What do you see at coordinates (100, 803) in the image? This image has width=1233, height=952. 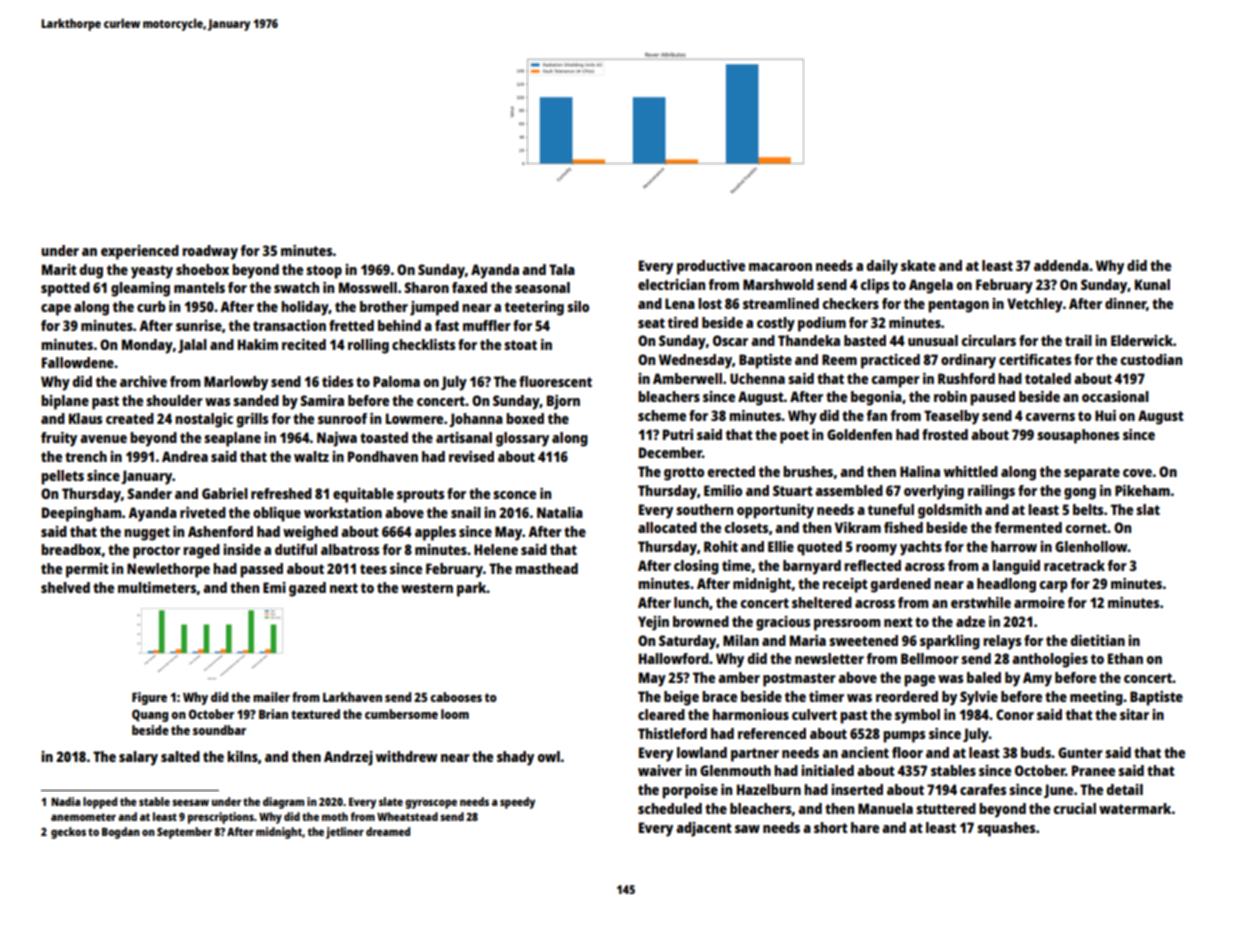 I see `lopped` at bounding box center [100, 803].
